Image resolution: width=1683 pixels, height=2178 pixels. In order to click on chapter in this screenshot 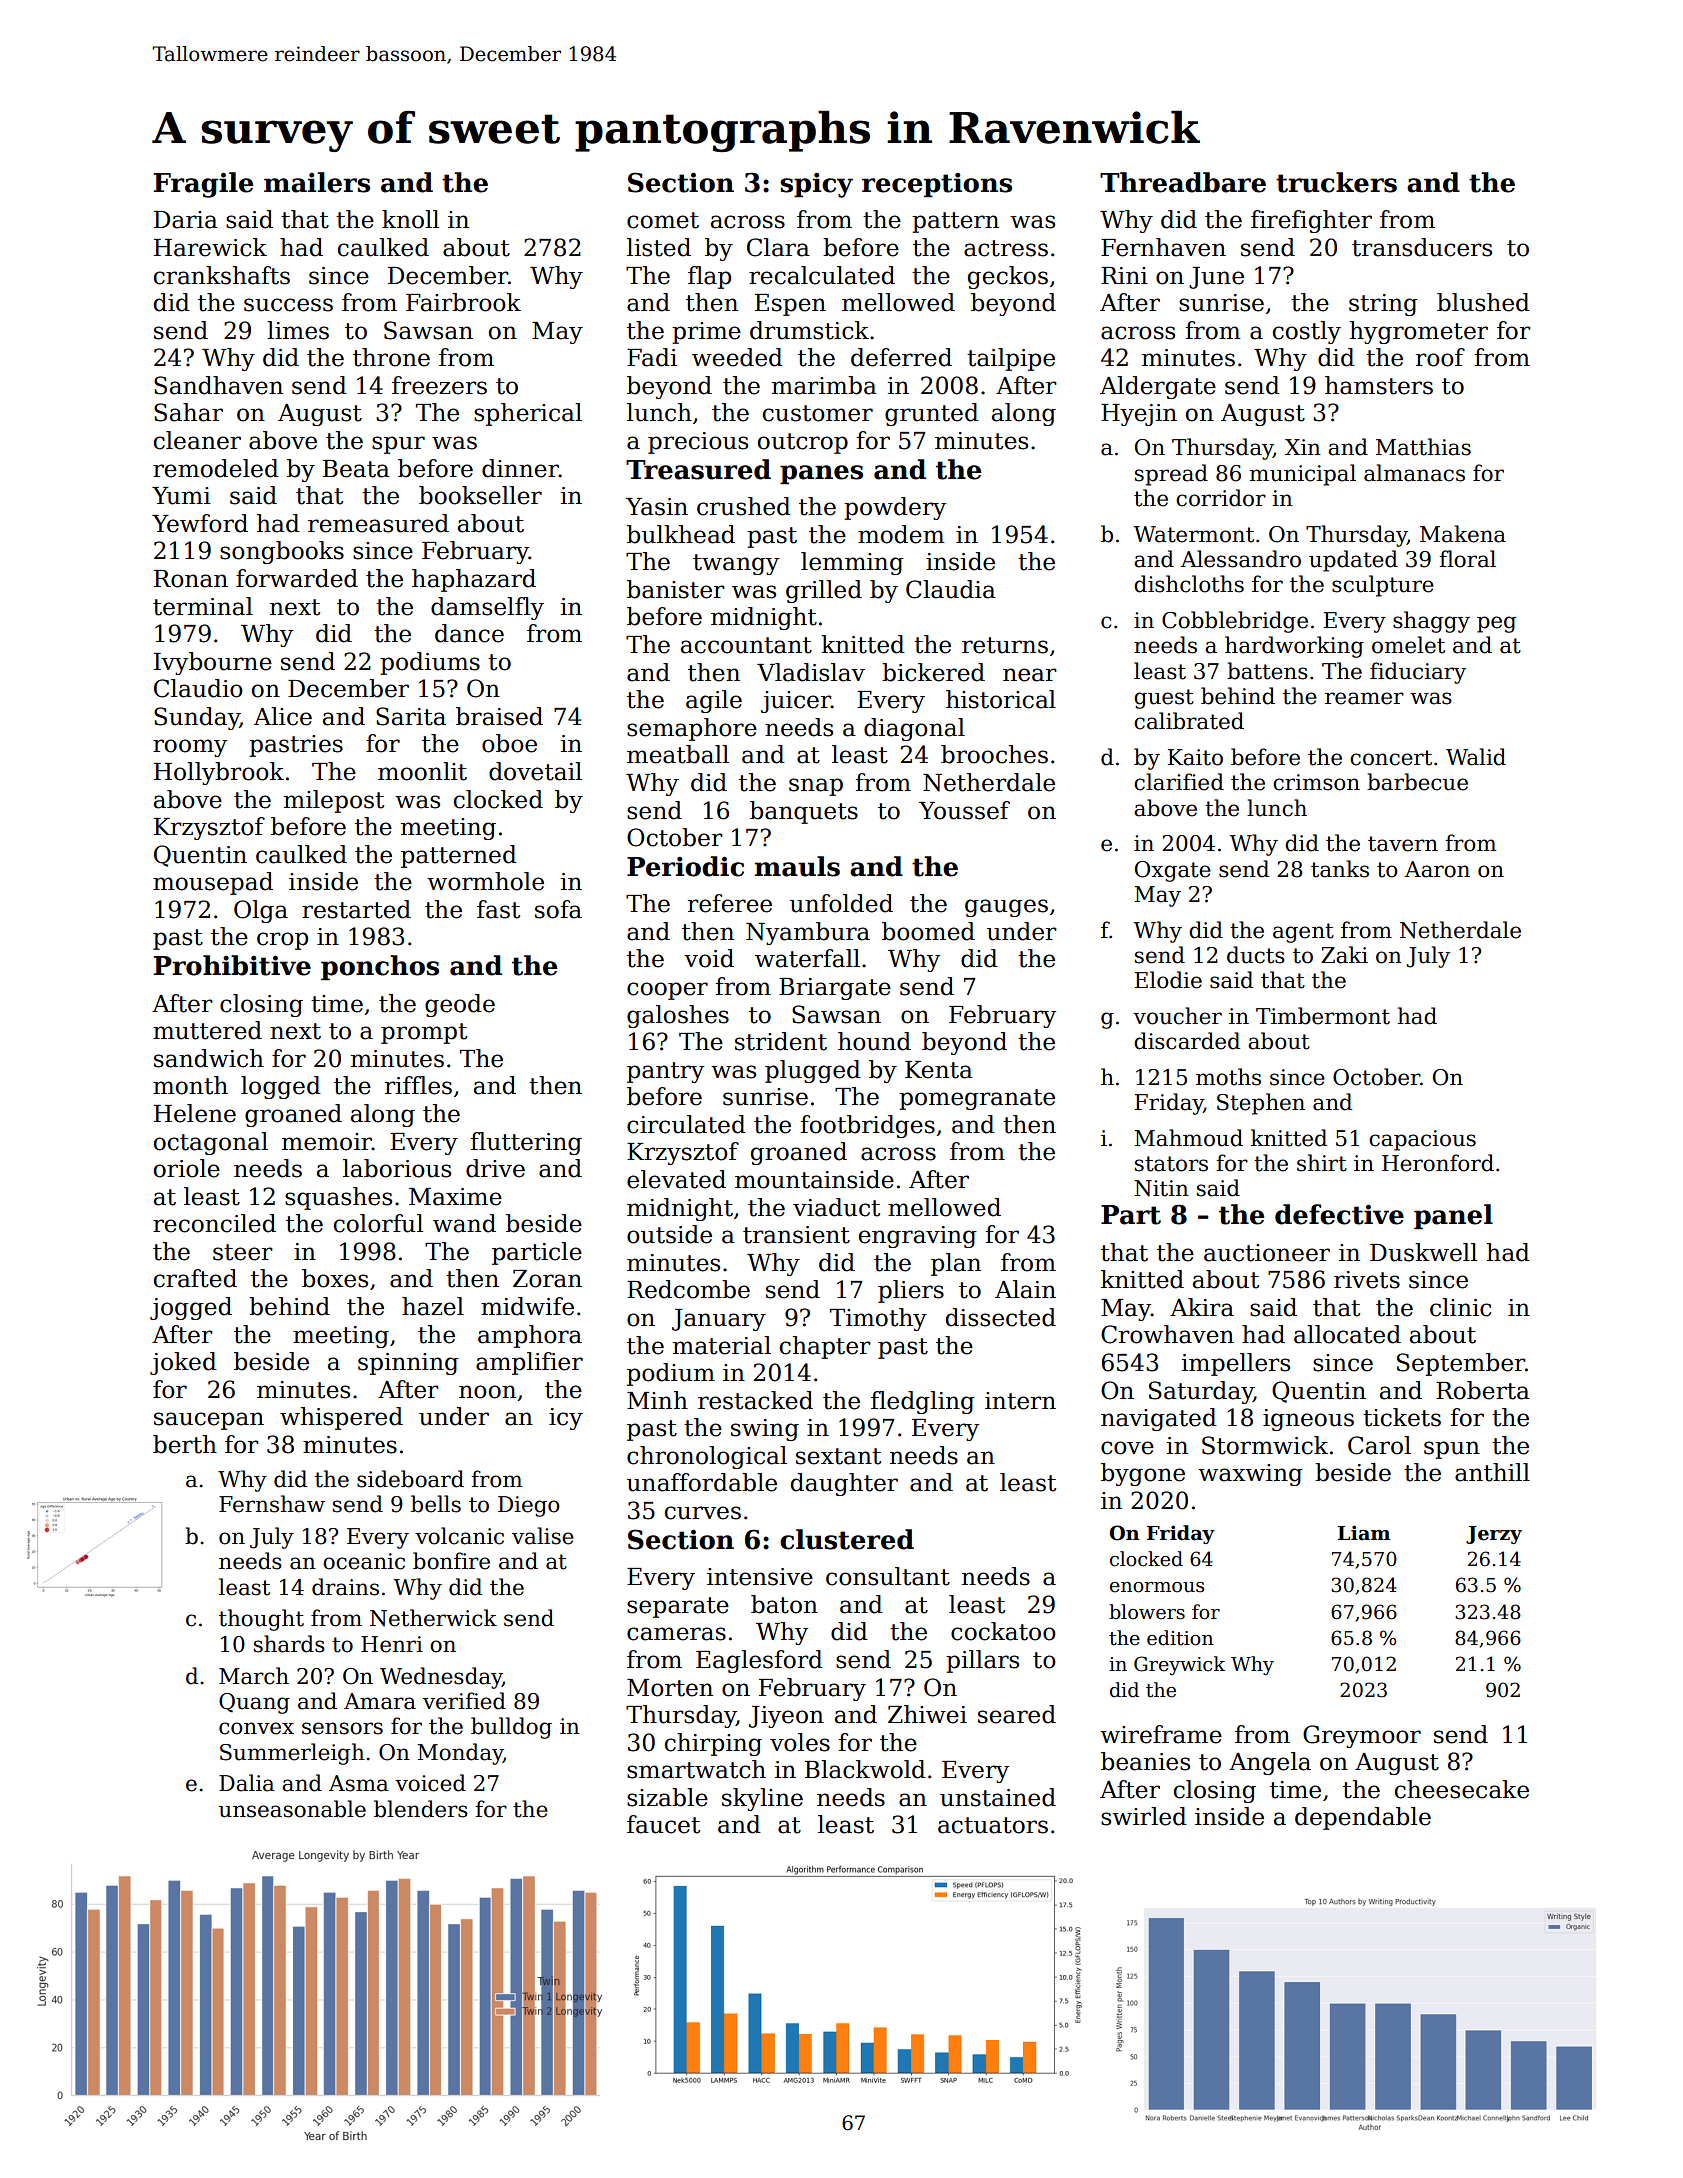, I will do `click(825, 1347)`.
